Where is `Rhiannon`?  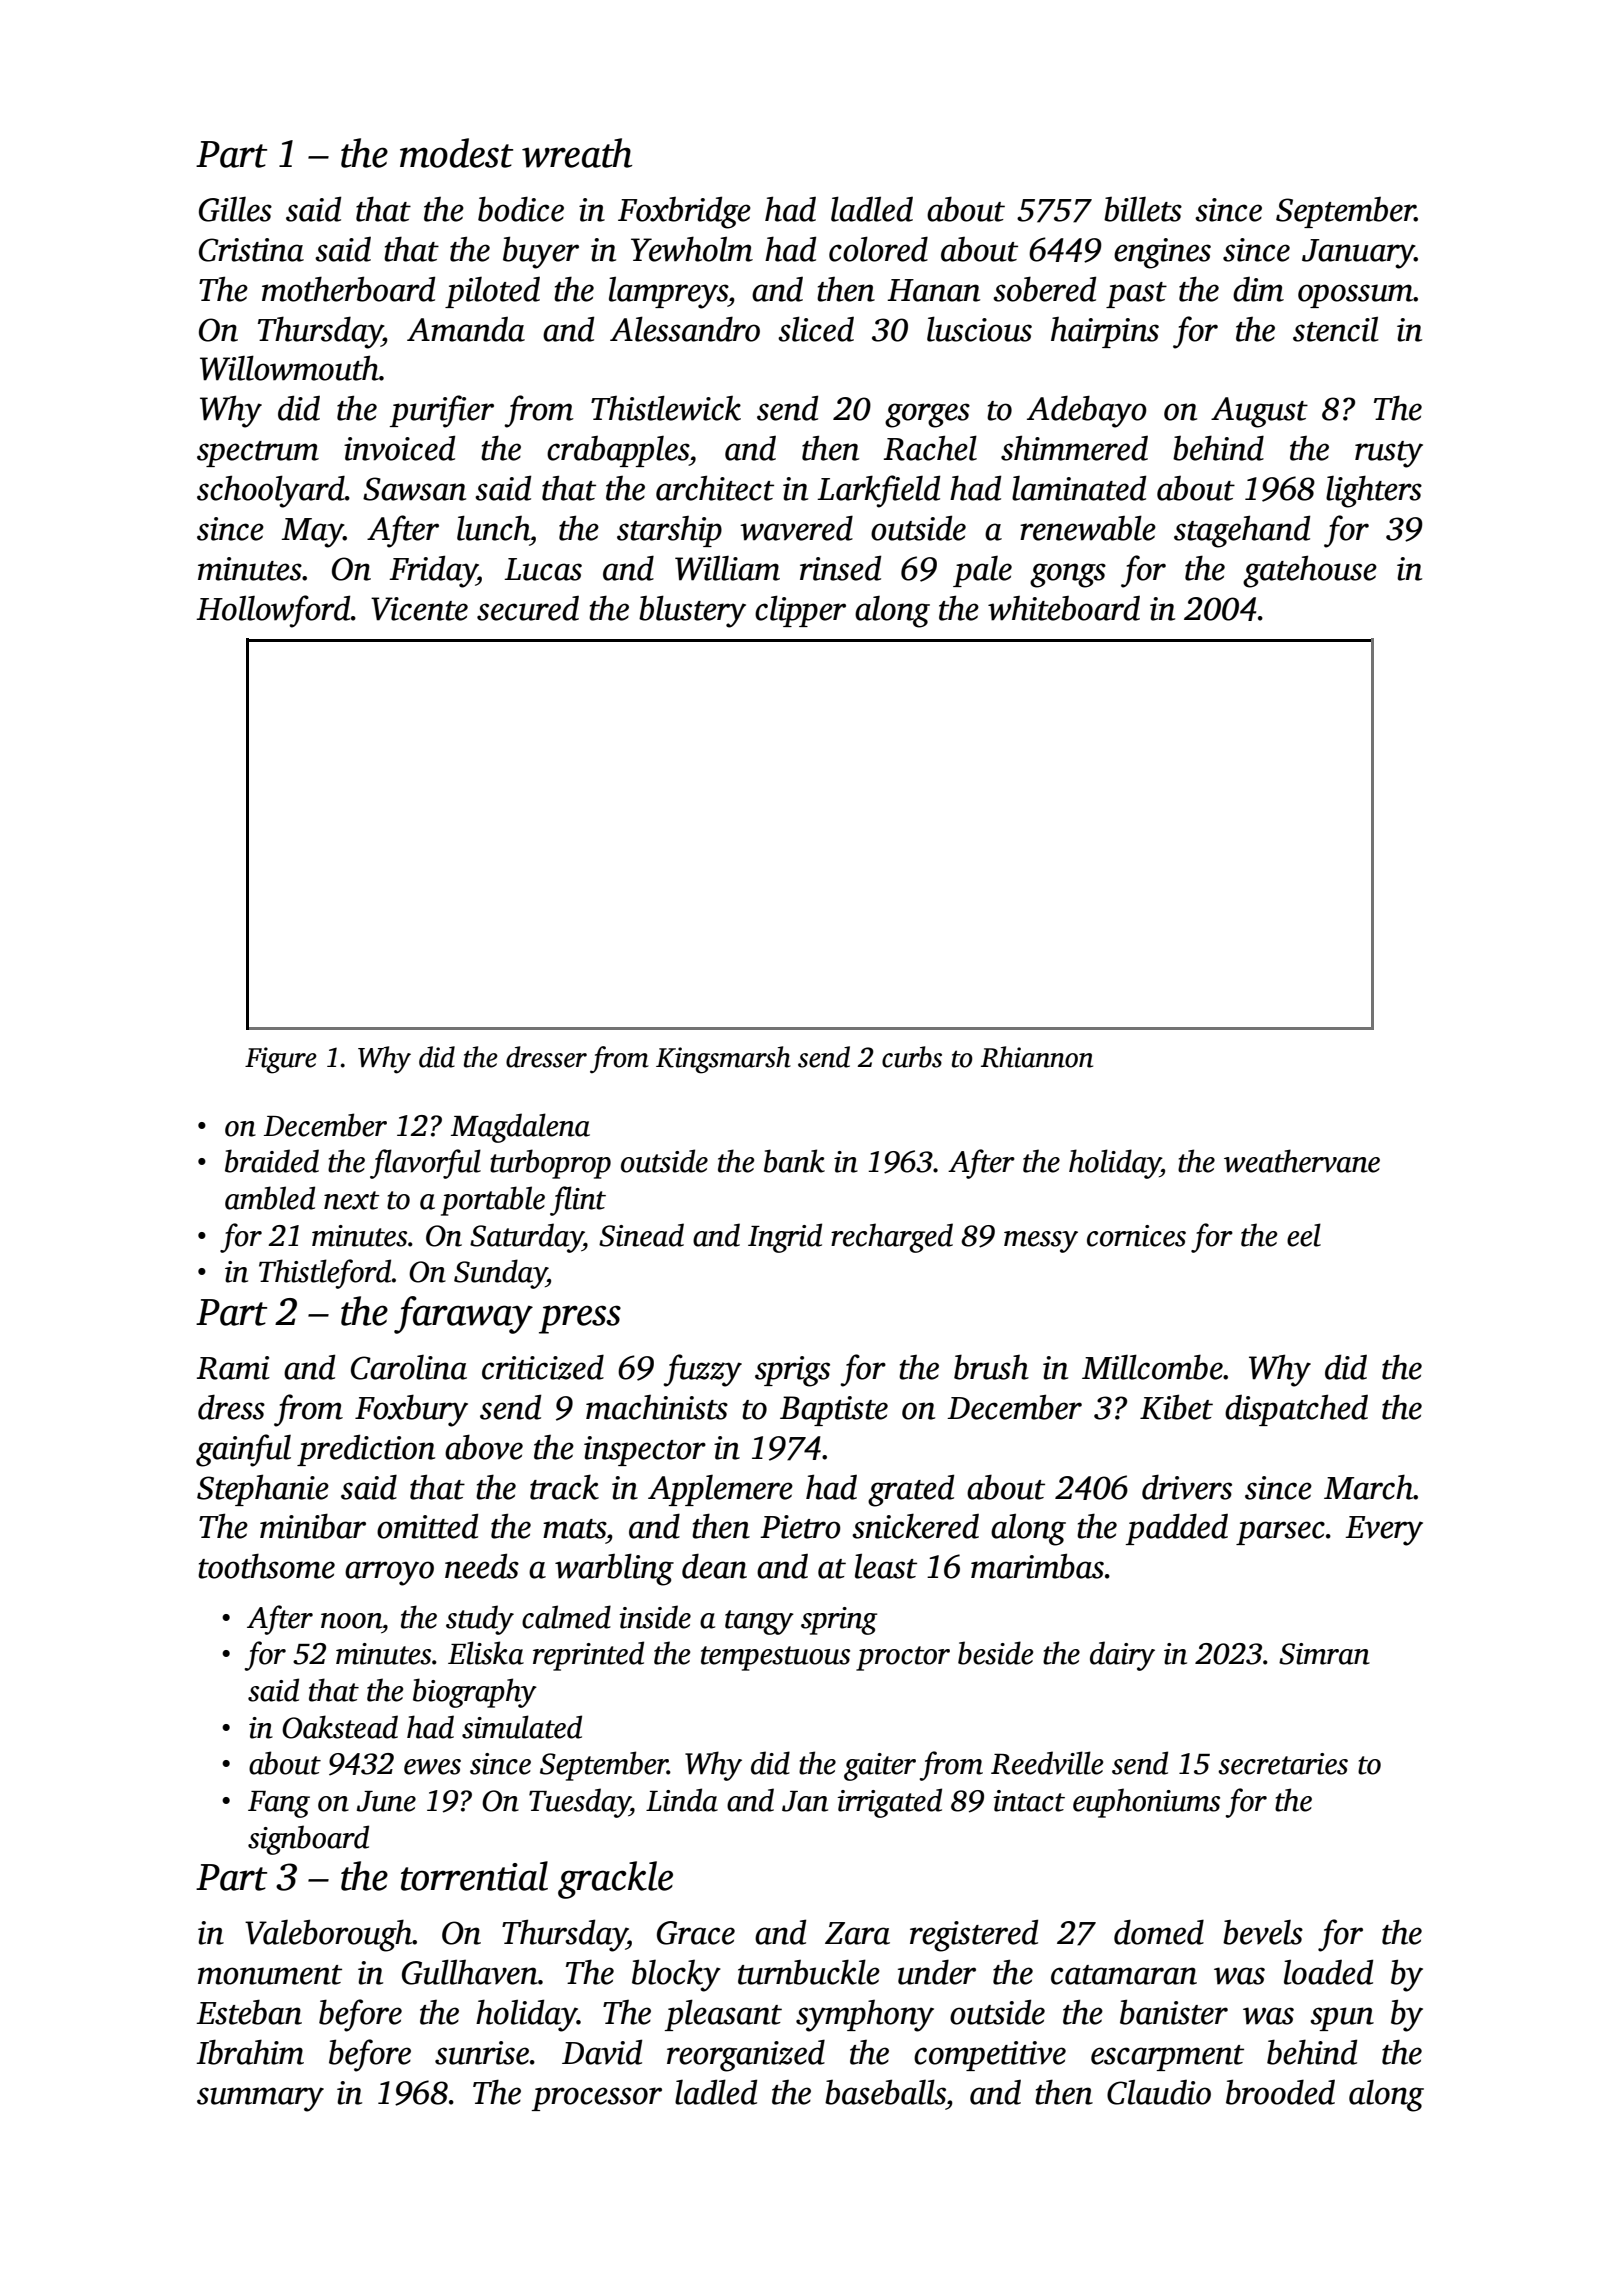 Rhiannon is located at coordinates (1037, 1057).
